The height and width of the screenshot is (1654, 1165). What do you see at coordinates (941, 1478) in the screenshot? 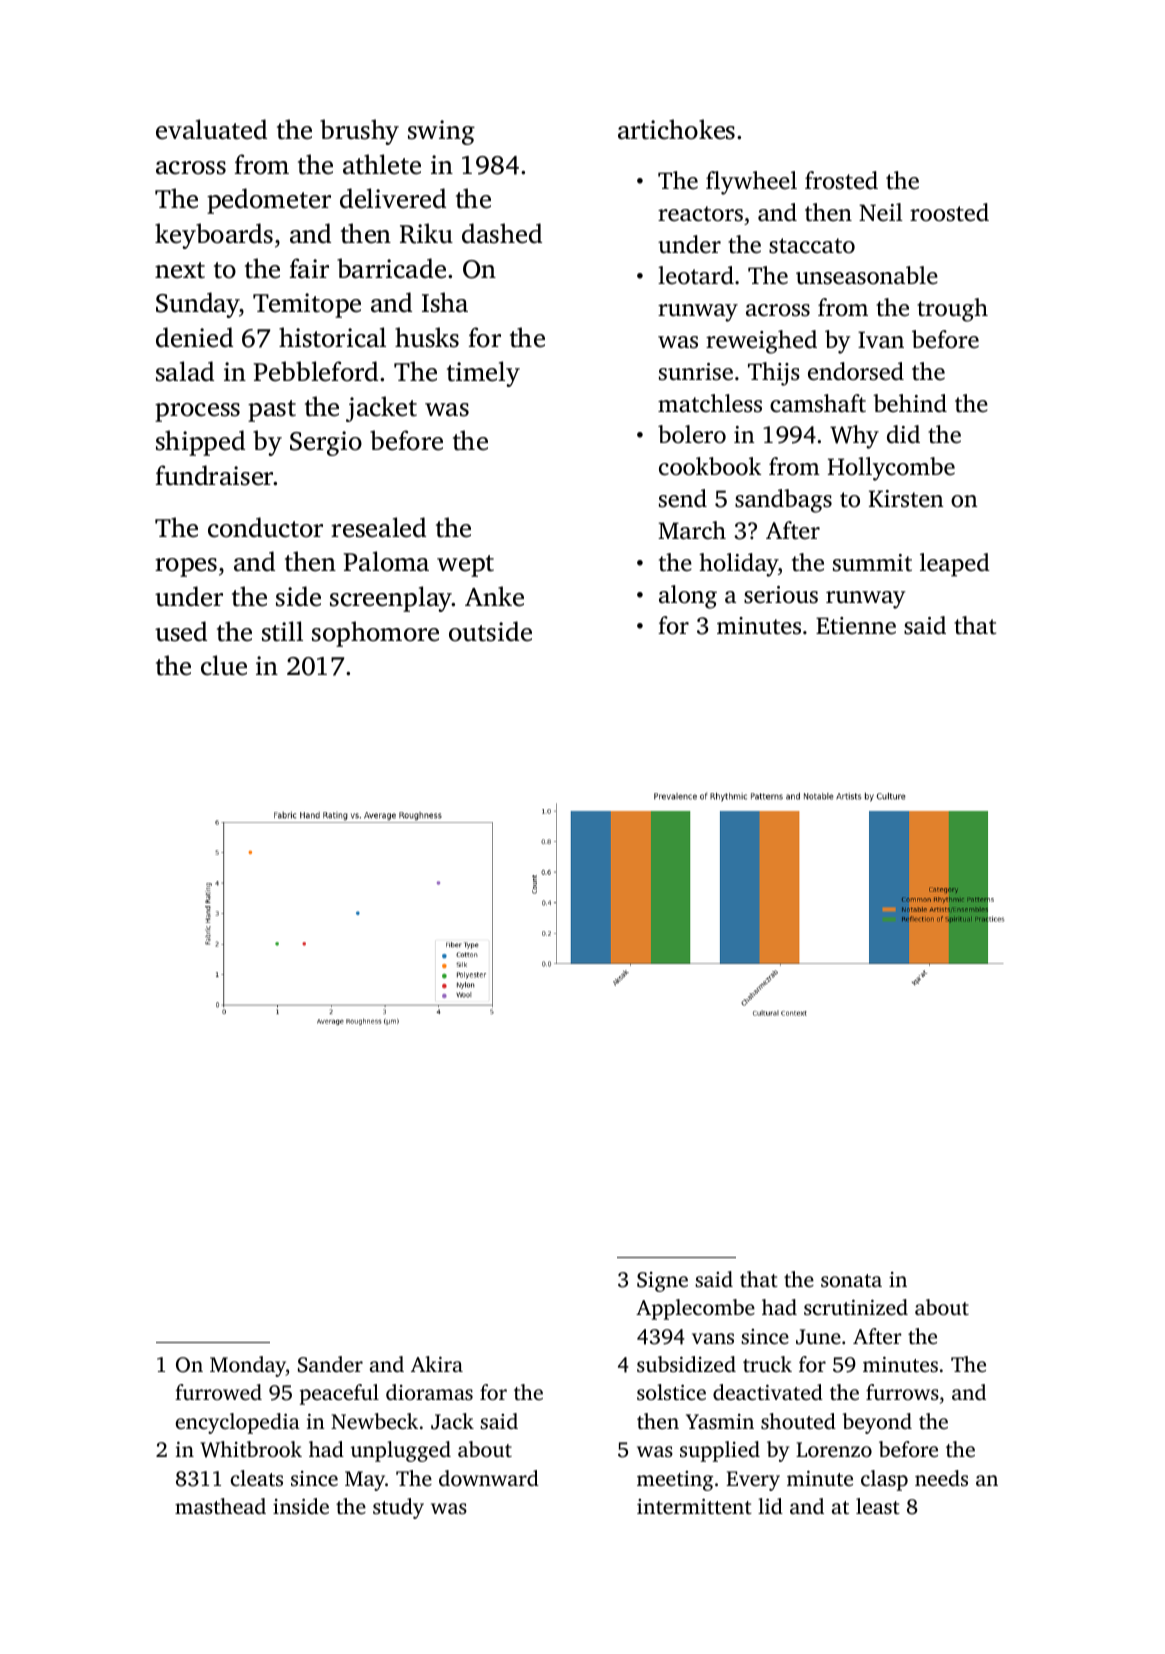
I see `needs` at bounding box center [941, 1478].
